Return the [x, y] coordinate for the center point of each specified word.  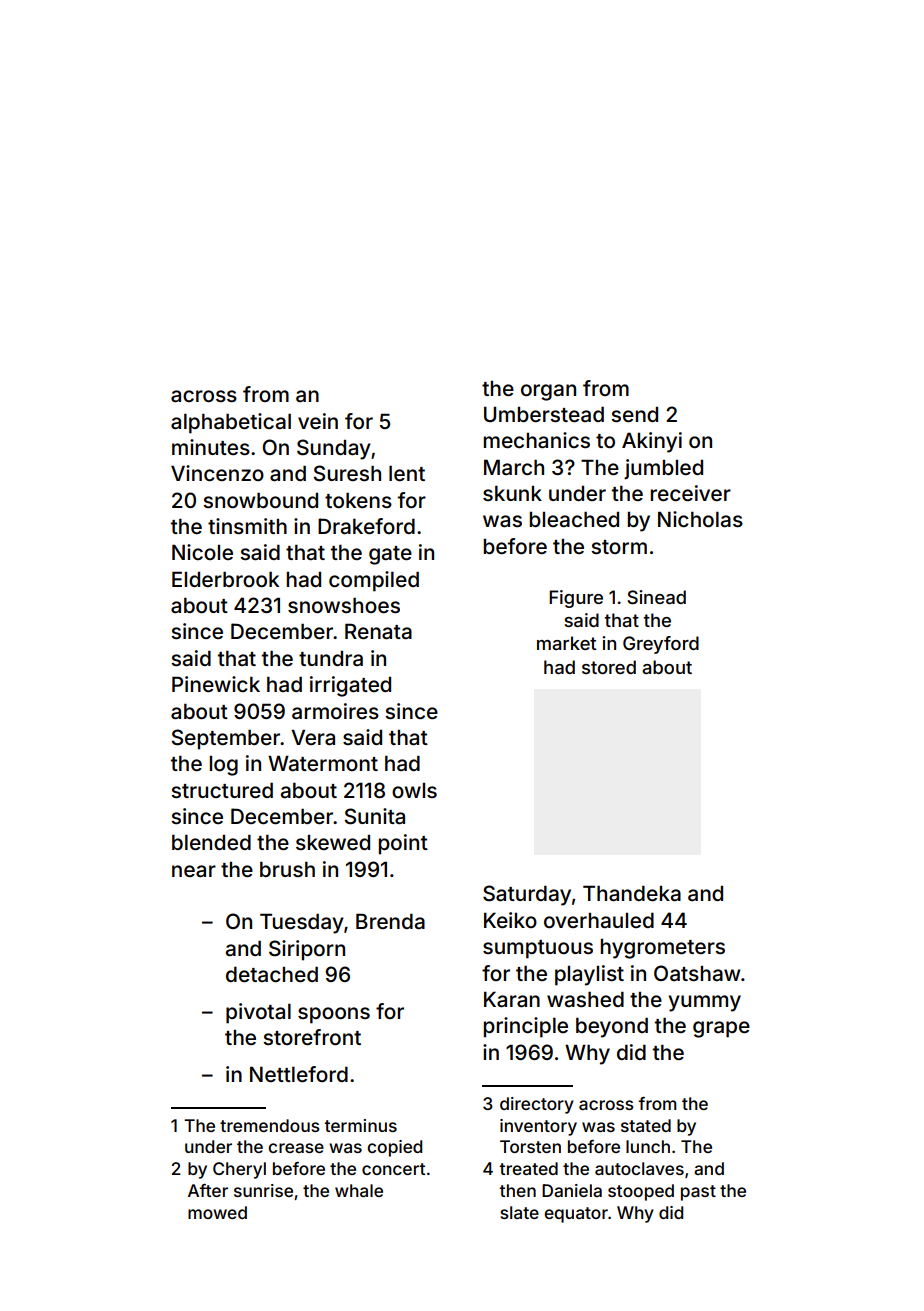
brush [287, 869]
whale [359, 1190]
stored [609, 667]
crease [296, 1148]
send [634, 414]
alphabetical [231, 423]
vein [318, 421]
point [403, 844]
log [224, 766]
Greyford [661, 645]
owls [414, 790]
